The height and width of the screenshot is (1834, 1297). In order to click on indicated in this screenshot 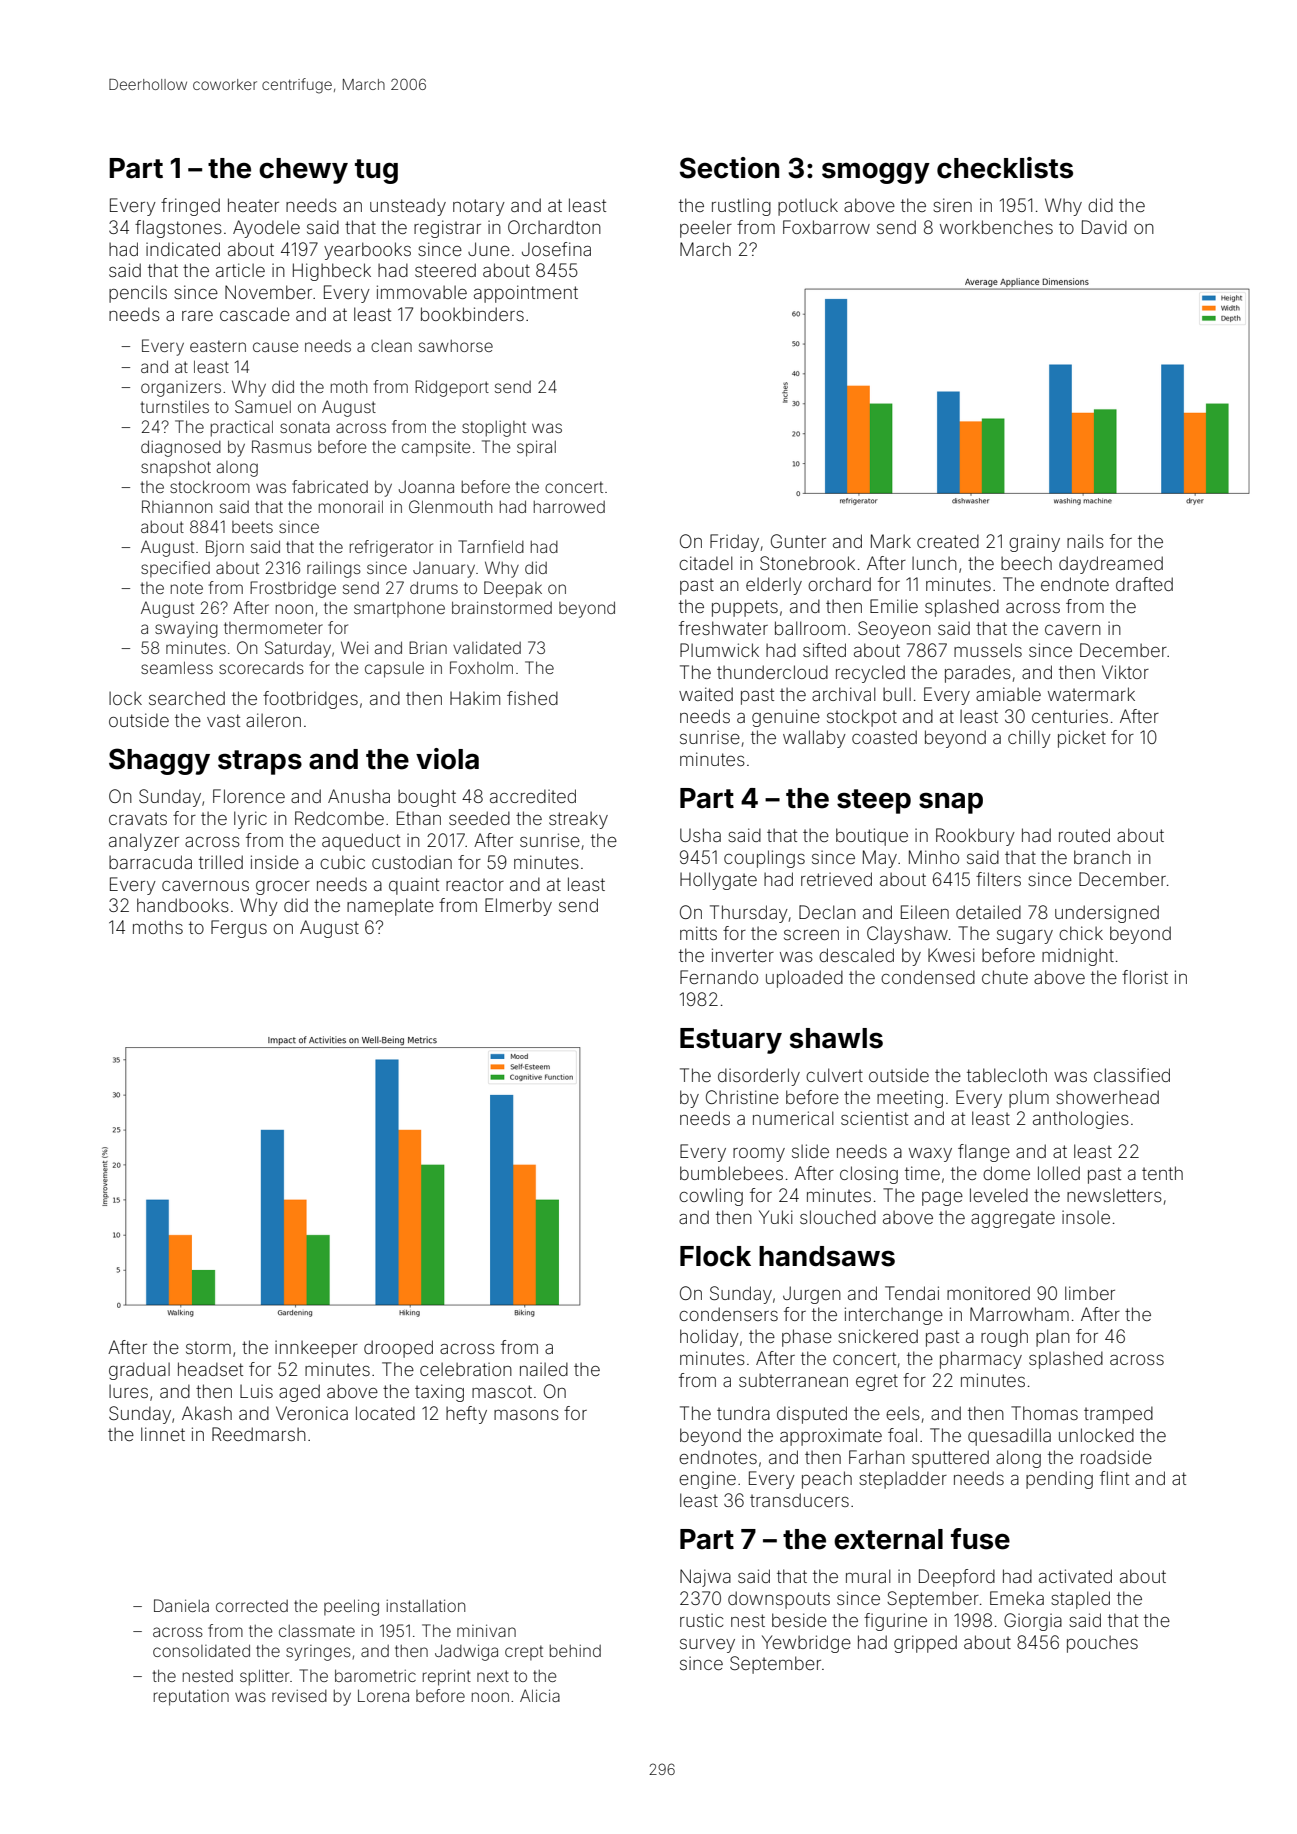, I will do `click(183, 249)`.
